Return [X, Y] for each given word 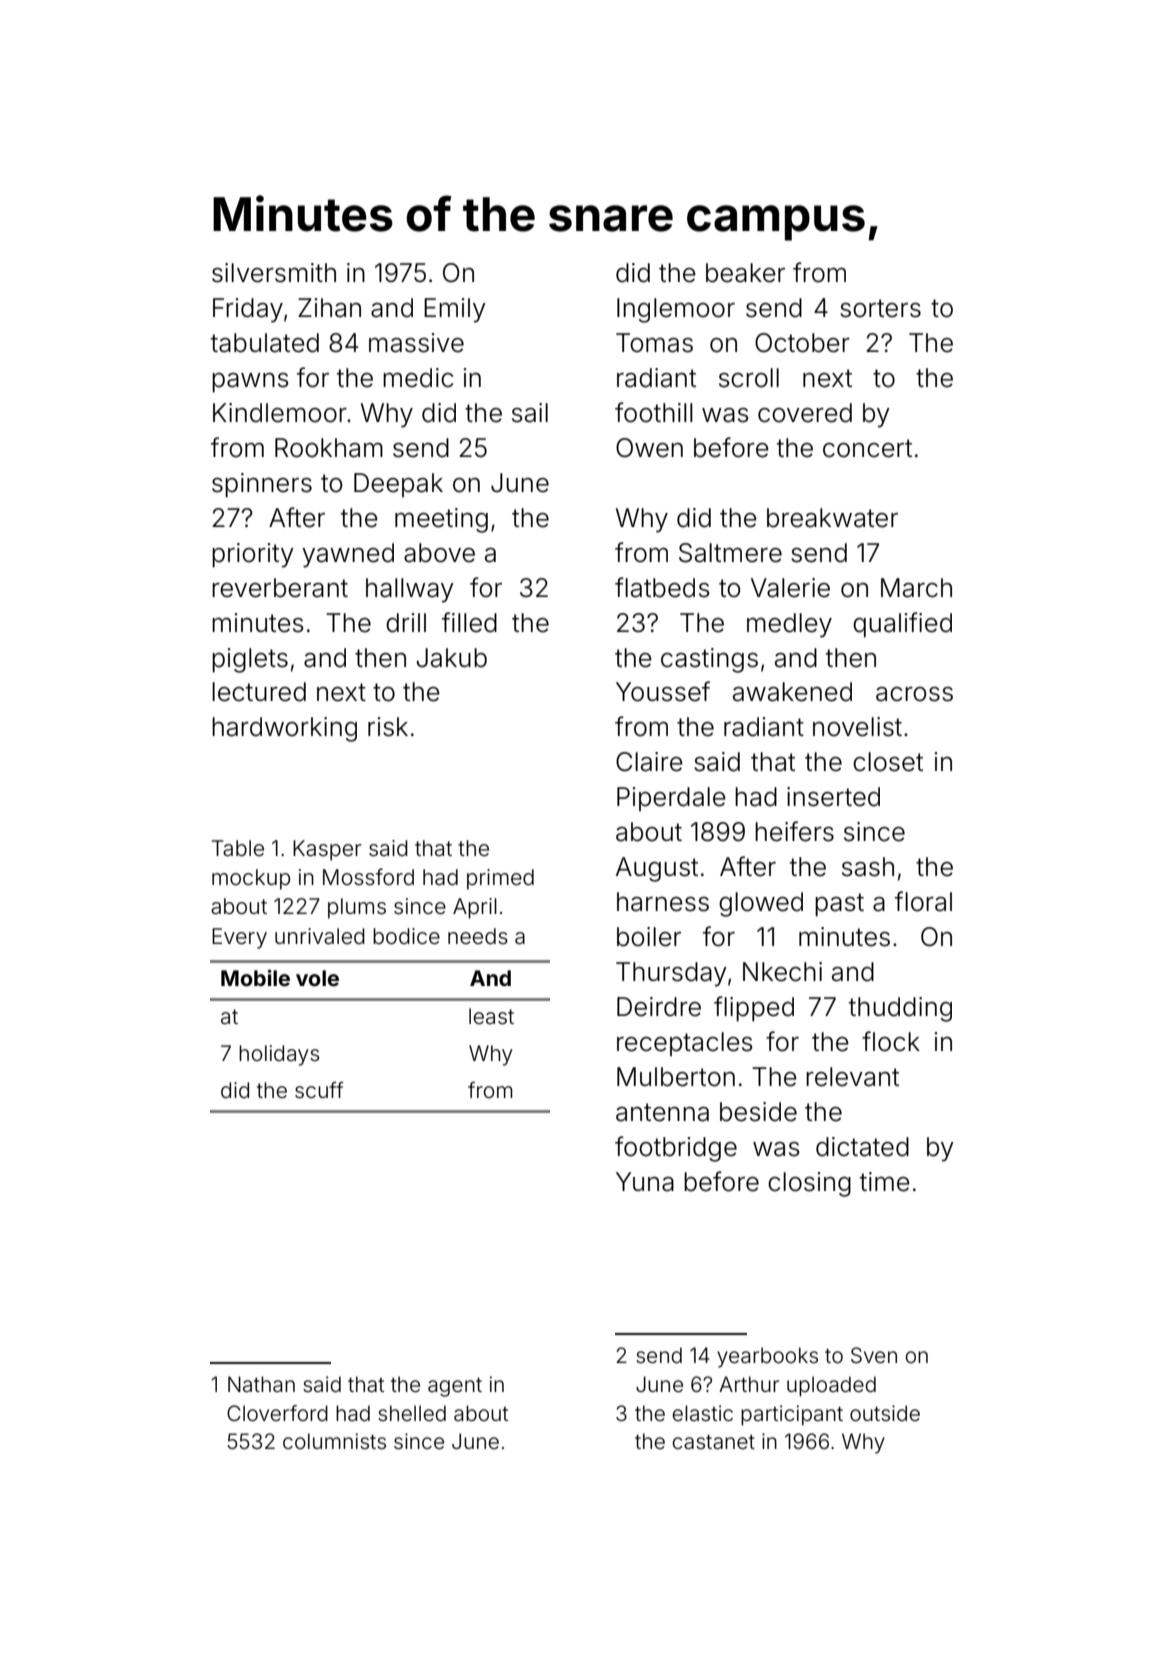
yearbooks [767, 1357]
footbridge [676, 1149]
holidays [279, 1055]
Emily [455, 310]
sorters [880, 308]
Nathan [261, 1384]
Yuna [645, 1182]
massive [416, 343]
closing [809, 1184]
